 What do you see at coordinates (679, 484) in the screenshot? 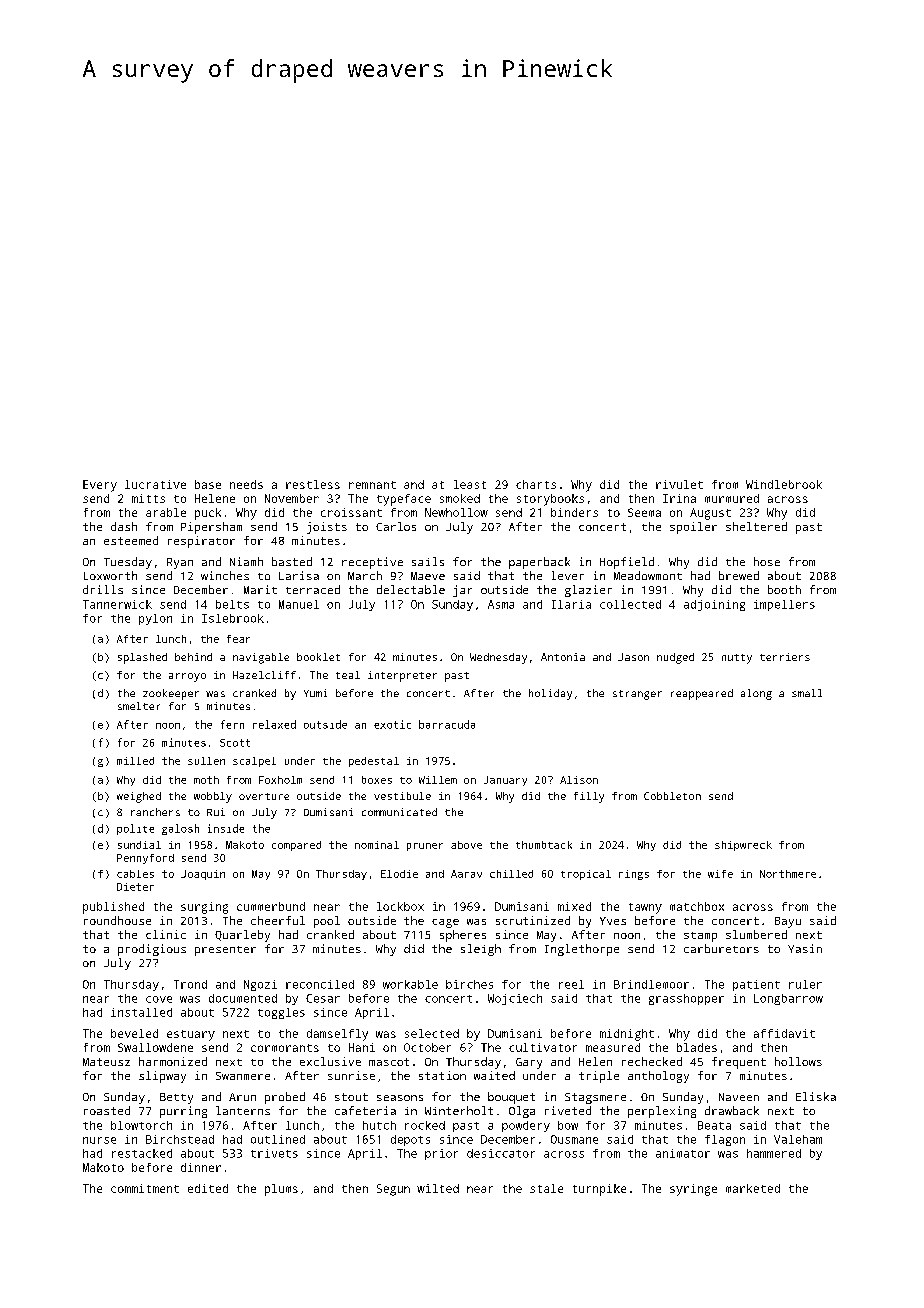
I see `rivulet` at bounding box center [679, 484].
